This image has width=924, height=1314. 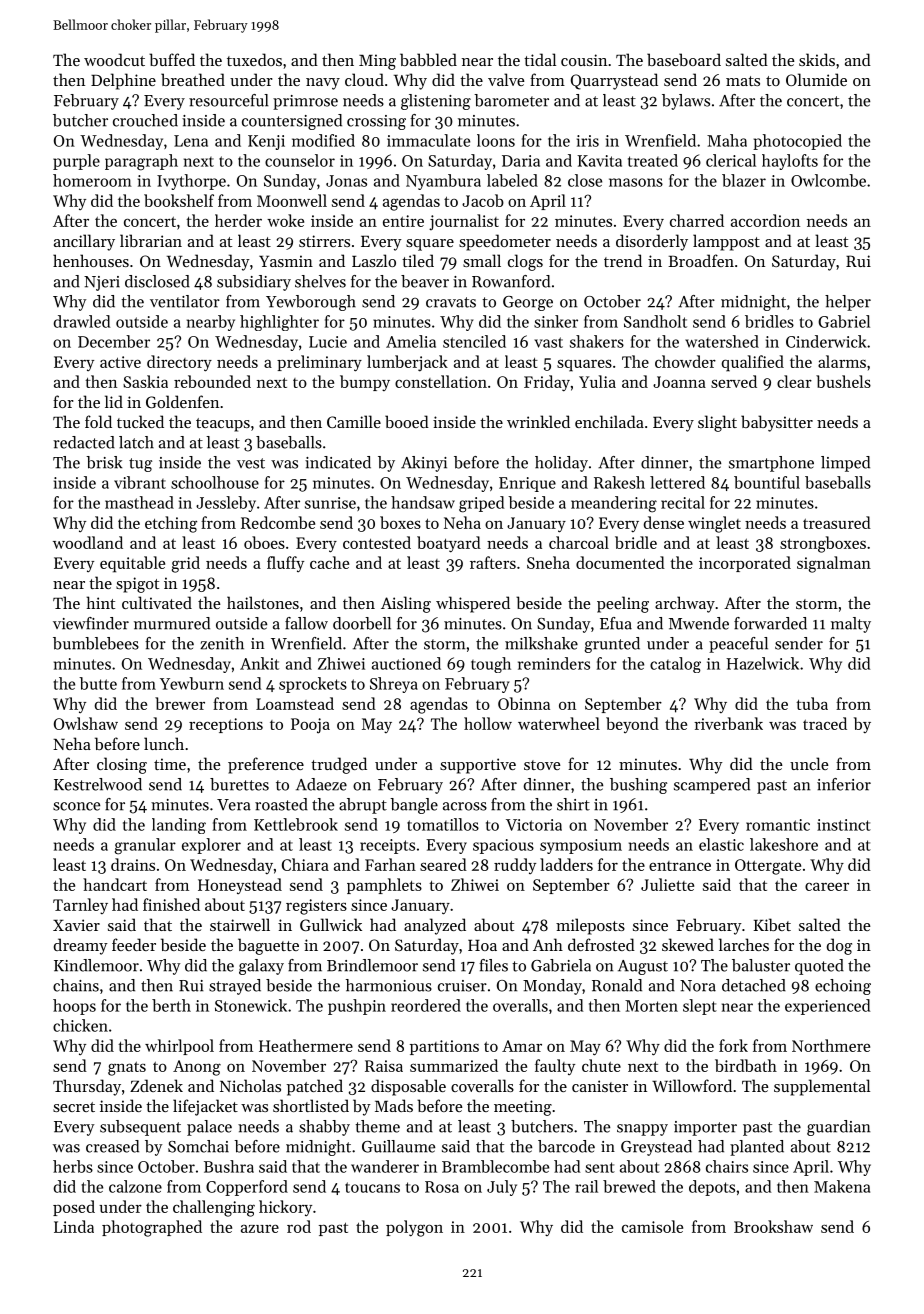 What do you see at coordinates (684, 59) in the image?
I see `baseboard` at bounding box center [684, 59].
